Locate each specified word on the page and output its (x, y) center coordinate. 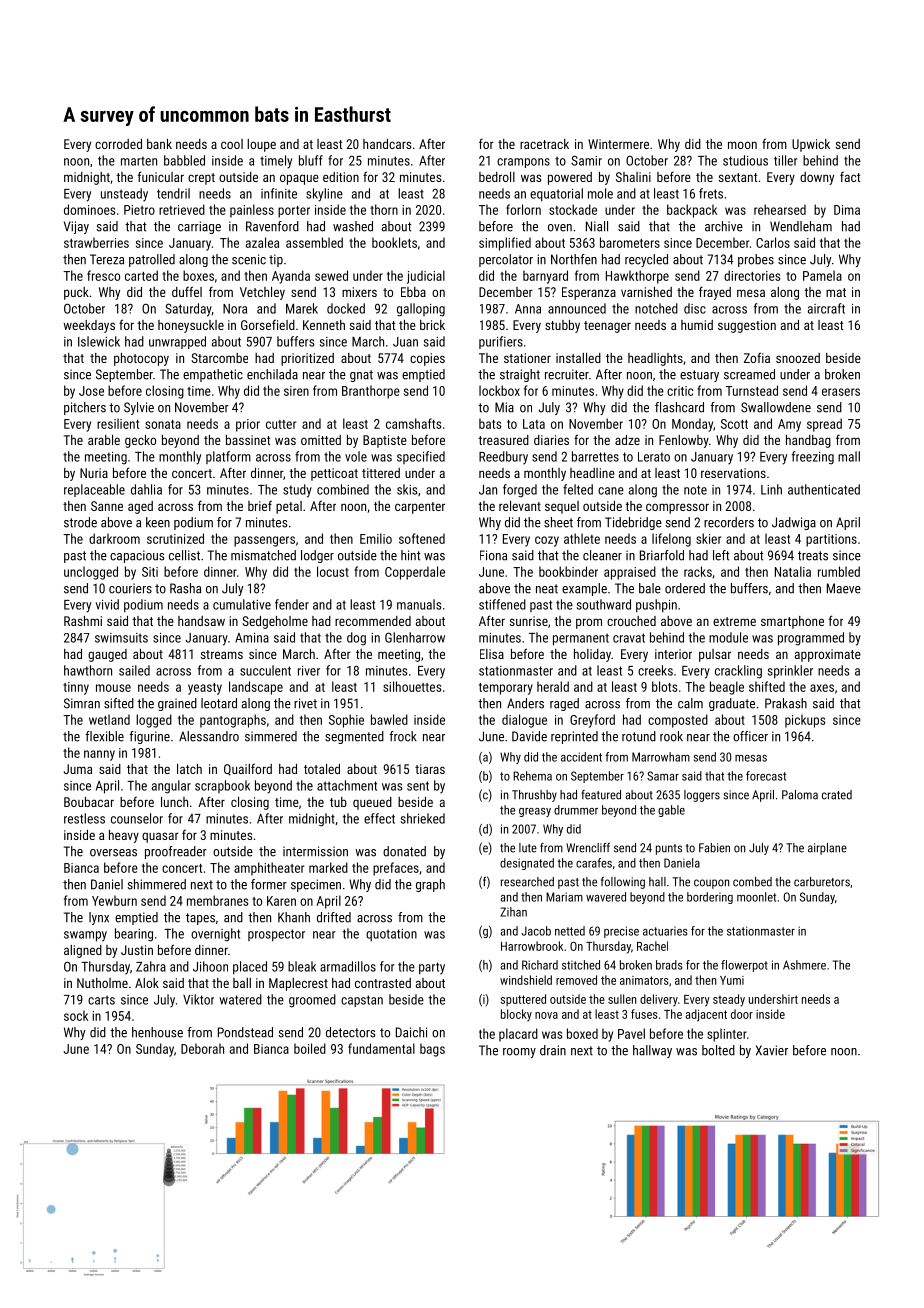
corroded (118, 144)
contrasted (383, 983)
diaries (551, 440)
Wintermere (618, 144)
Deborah (202, 1048)
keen (158, 522)
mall (849, 456)
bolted (718, 1050)
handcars (387, 144)
